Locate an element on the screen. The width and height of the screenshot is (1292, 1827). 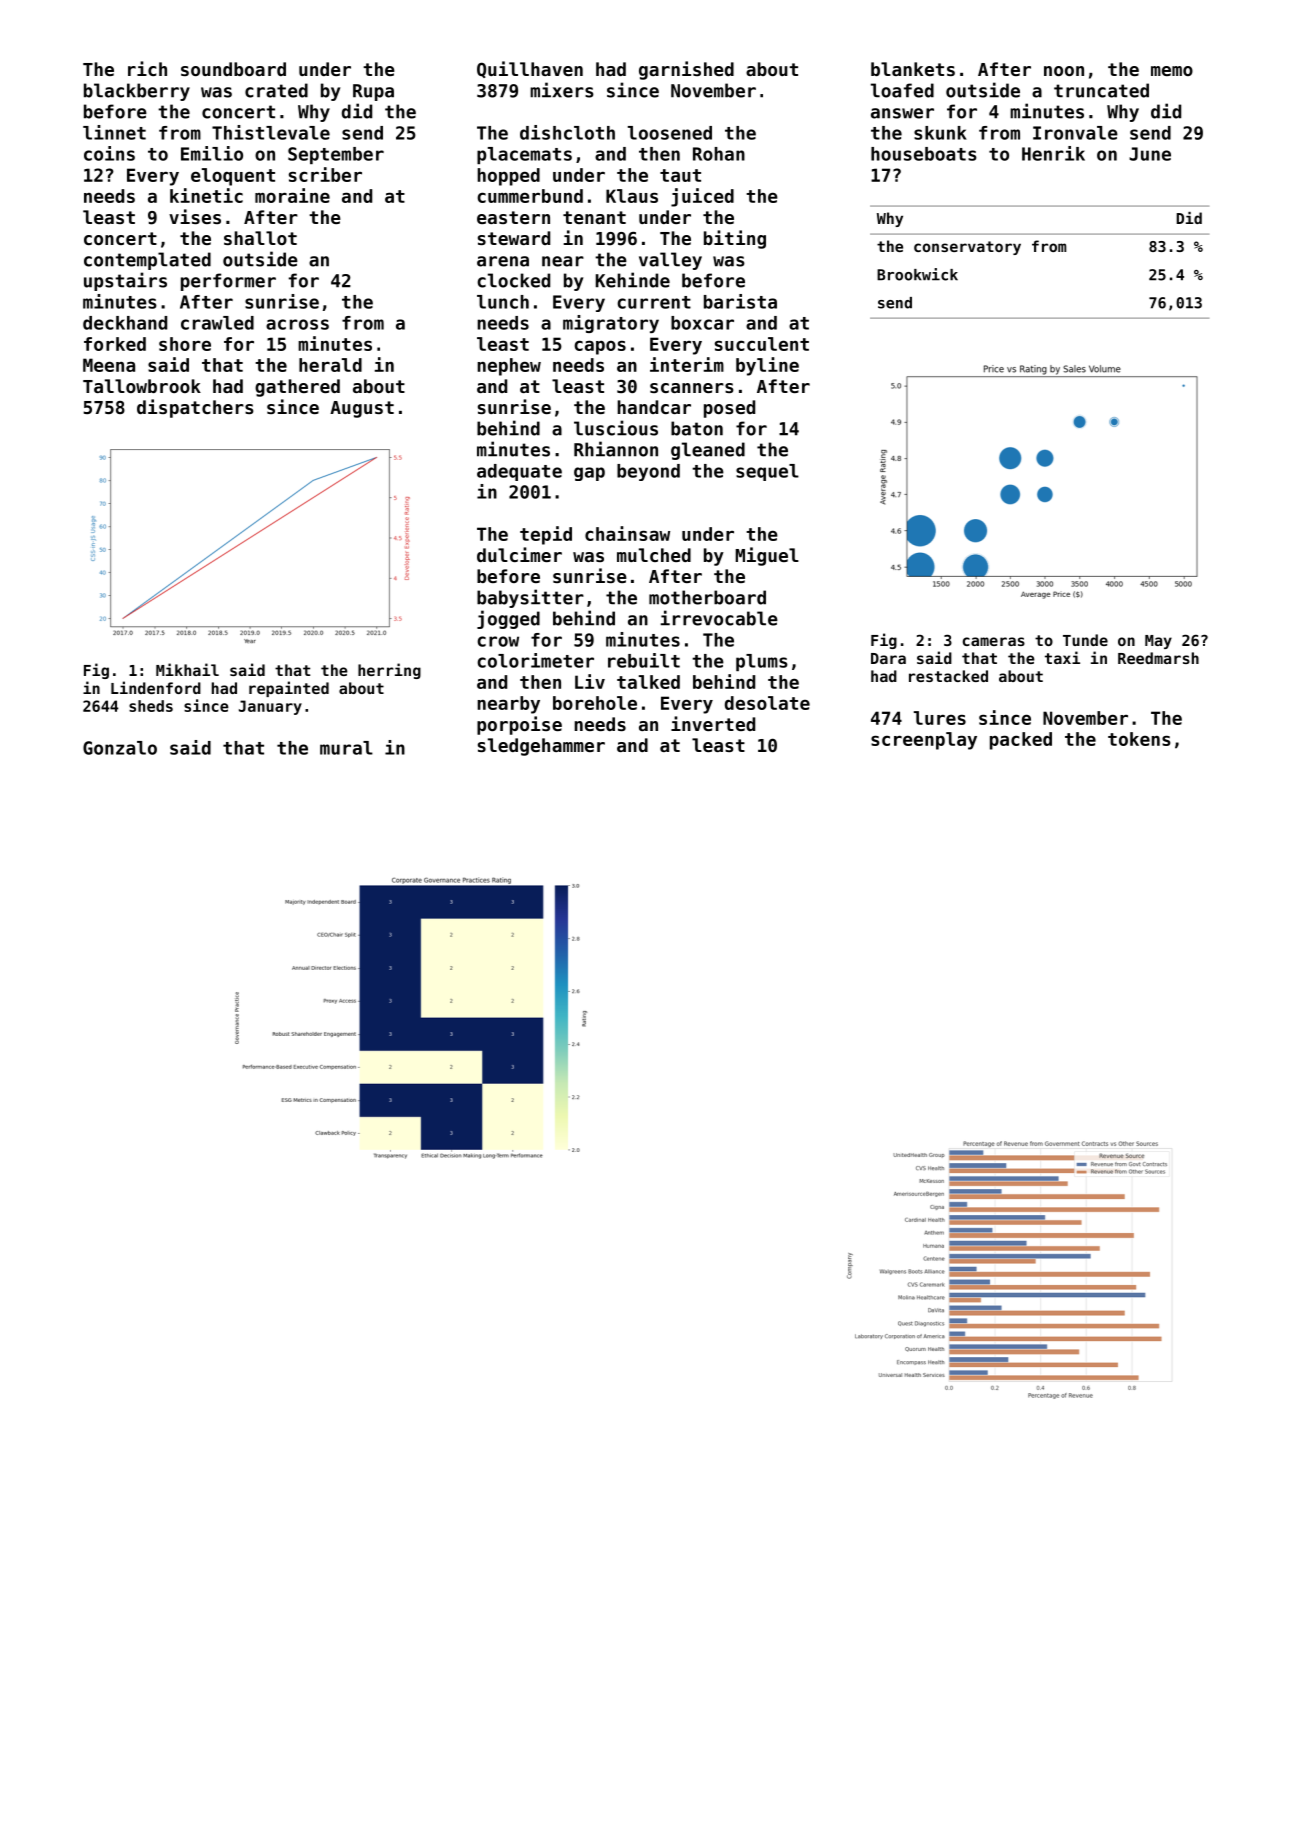
Ironvale is located at coordinates (1075, 133).
